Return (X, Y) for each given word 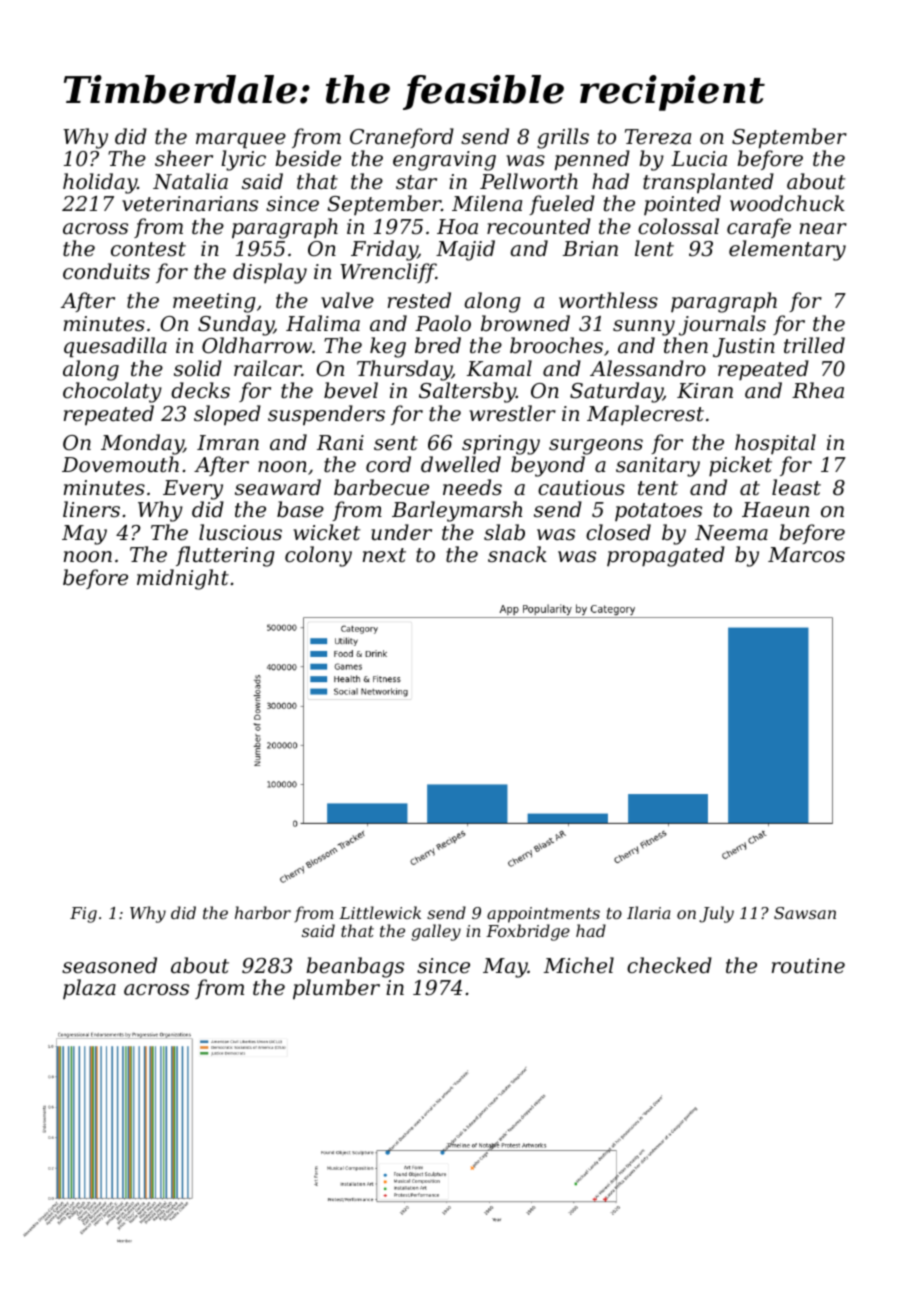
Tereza (658, 137)
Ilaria (648, 912)
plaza (89, 989)
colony (318, 556)
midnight (183, 579)
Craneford (402, 138)
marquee (241, 141)
